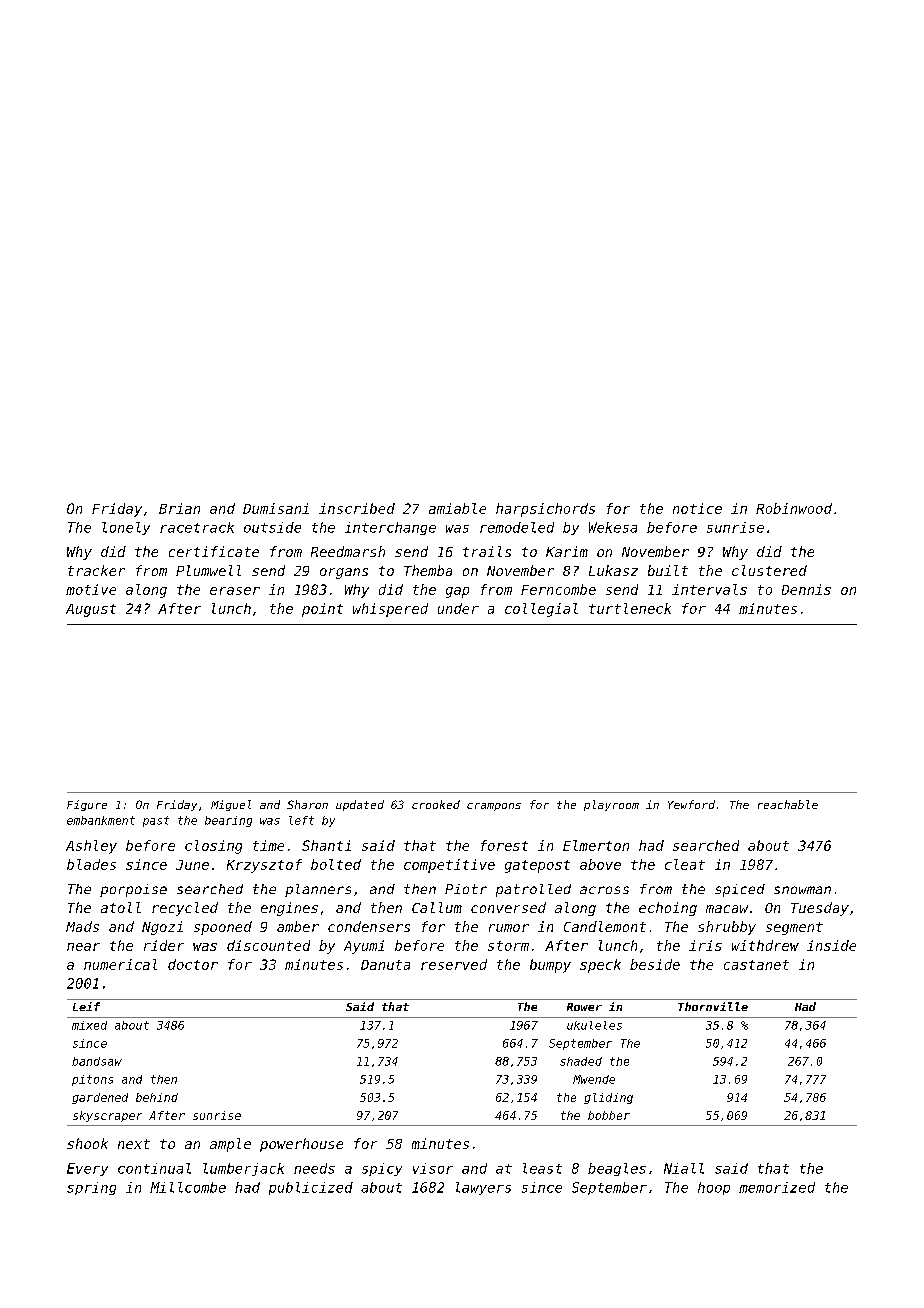 This page has height=1308, width=924. Describe the element at coordinates (164, 945) in the page. I see `rider` at that location.
